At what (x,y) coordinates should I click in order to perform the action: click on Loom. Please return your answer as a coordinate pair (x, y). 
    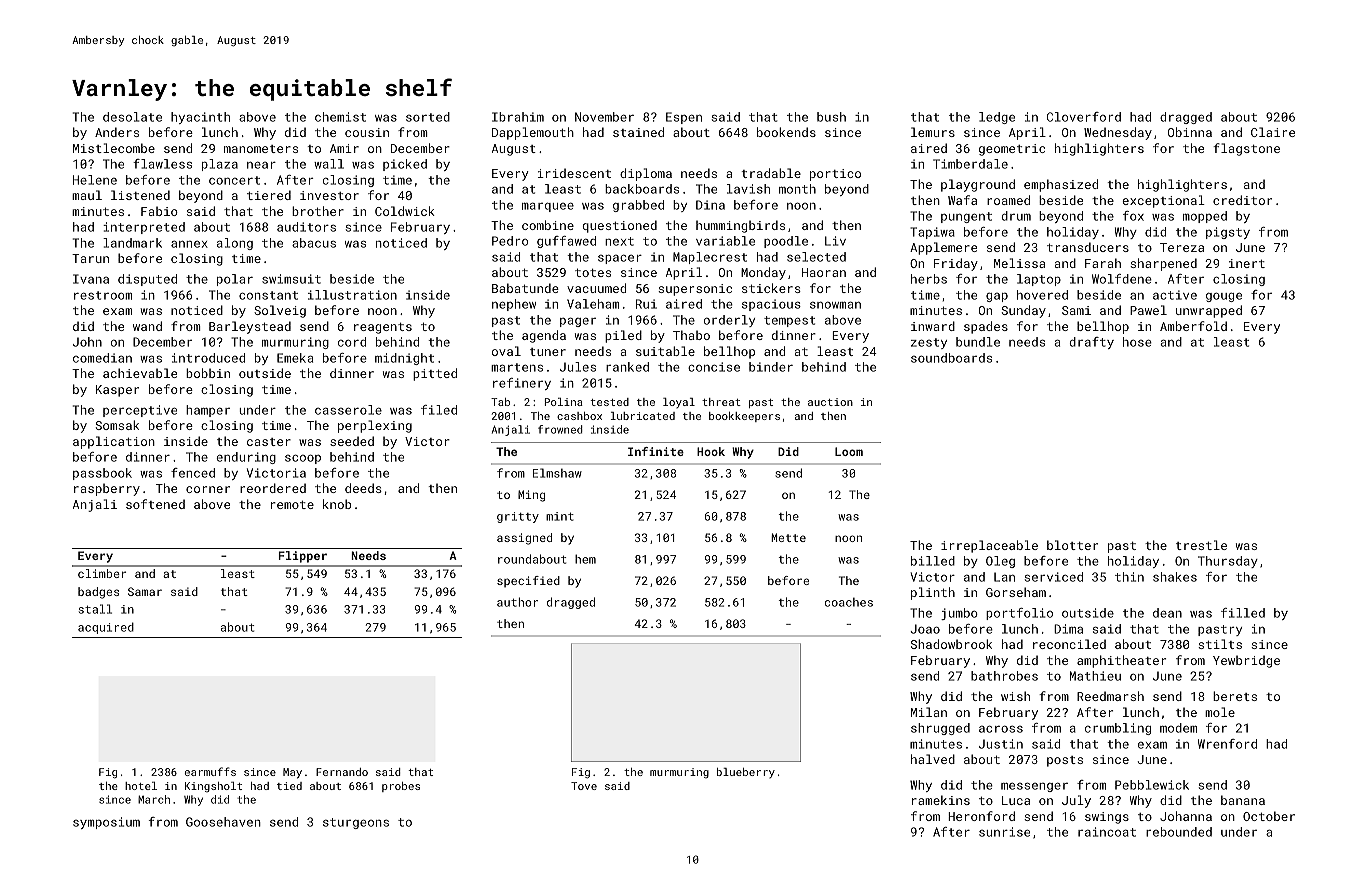
    Looking at the image, I should click on (849, 451).
